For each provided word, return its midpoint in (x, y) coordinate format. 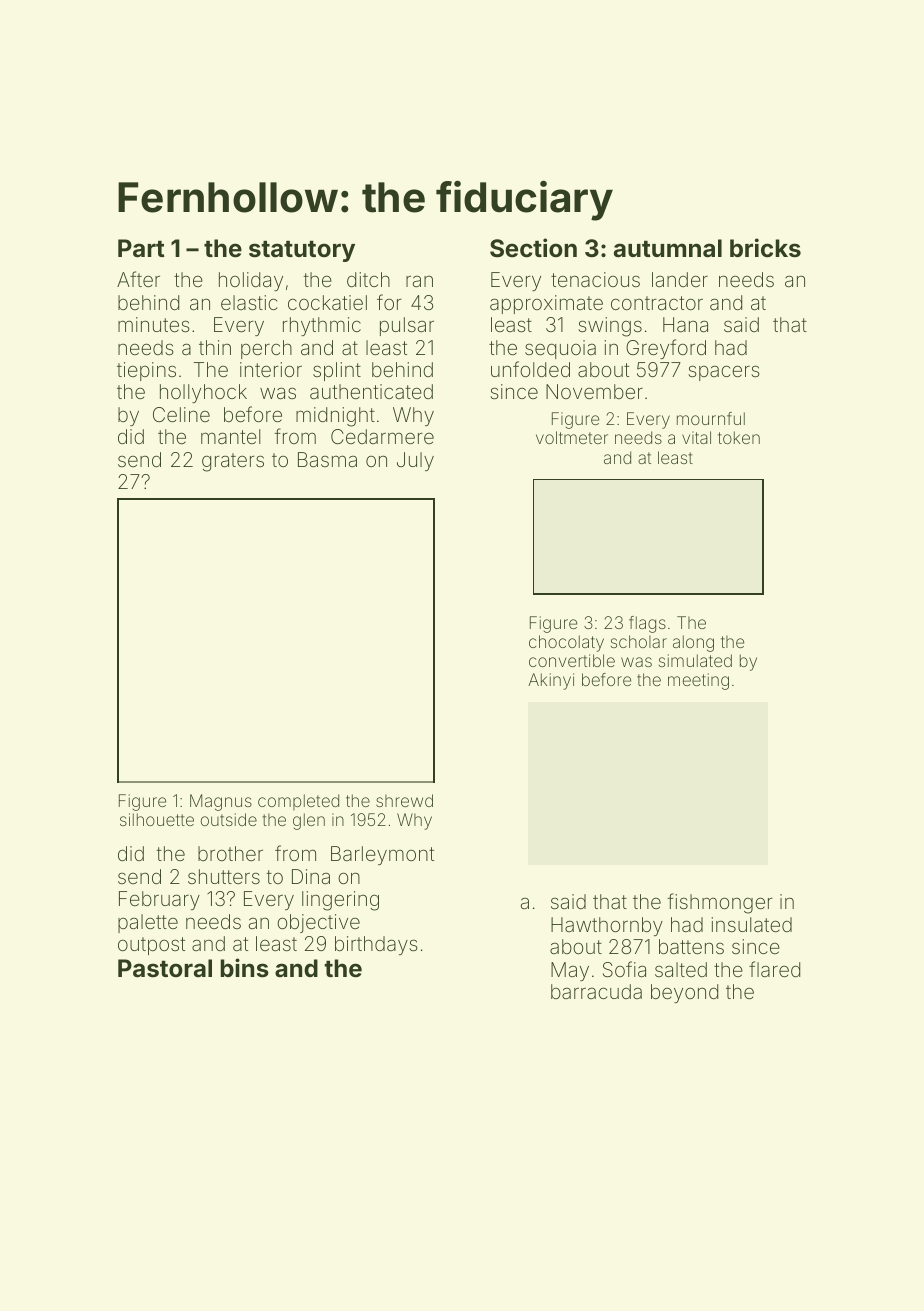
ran (419, 281)
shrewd (404, 800)
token (739, 437)
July (415, 461)
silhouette (157, 819)
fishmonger (720, 903)
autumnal (668, 248)
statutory (302, 251)
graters (233, 462)
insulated (751, 924)
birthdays (376, 945)
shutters (224, 876)
